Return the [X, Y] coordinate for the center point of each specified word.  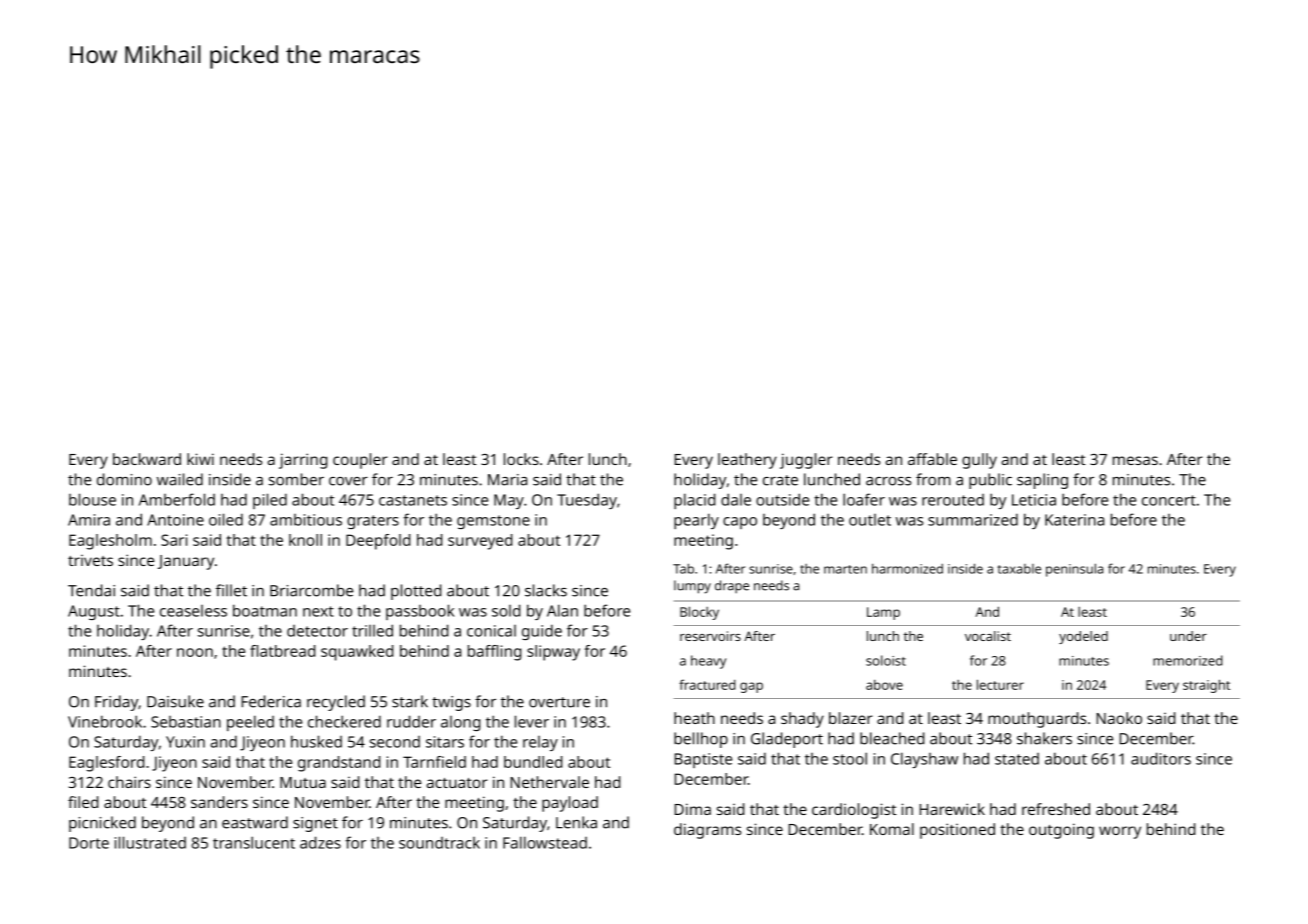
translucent [254, 842]
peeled [250, 723]
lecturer [1000, 684]
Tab [683, 568]
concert [1169, 500]
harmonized [907, 568]
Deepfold [378, 542]
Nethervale [550, 782]
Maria [507, 480]
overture [559, 702]
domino [124, 479]
